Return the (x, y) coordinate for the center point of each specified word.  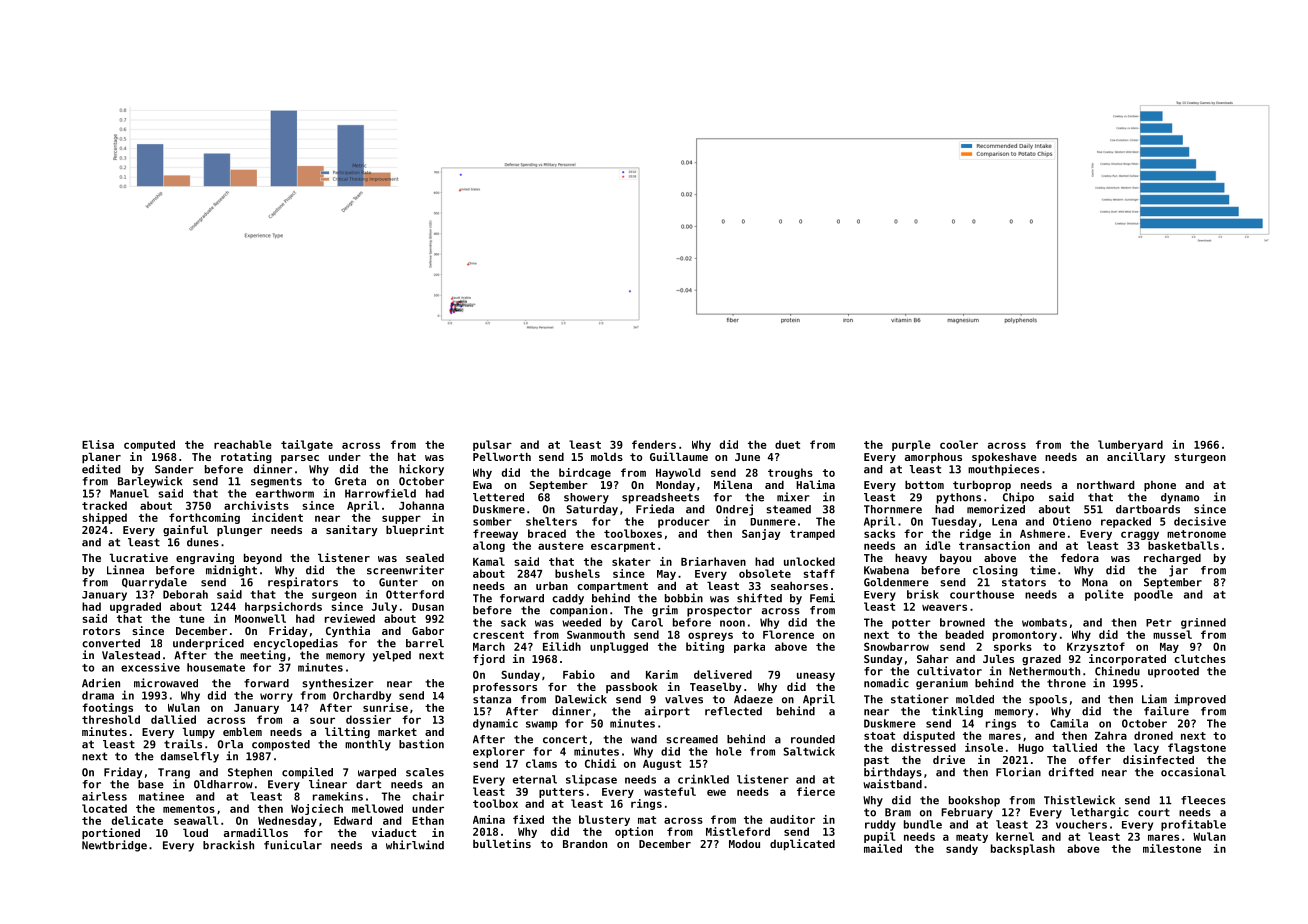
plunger (239, 531)
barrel (425, 643)
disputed (929, 736)
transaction (994, 545)
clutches (1200, 658)
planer (101, 458)
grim (665, 611)
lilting (347, 732)
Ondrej (734, 510)
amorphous (933, 457)
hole (729, 751)
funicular (293, 845)
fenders (654, 444)
